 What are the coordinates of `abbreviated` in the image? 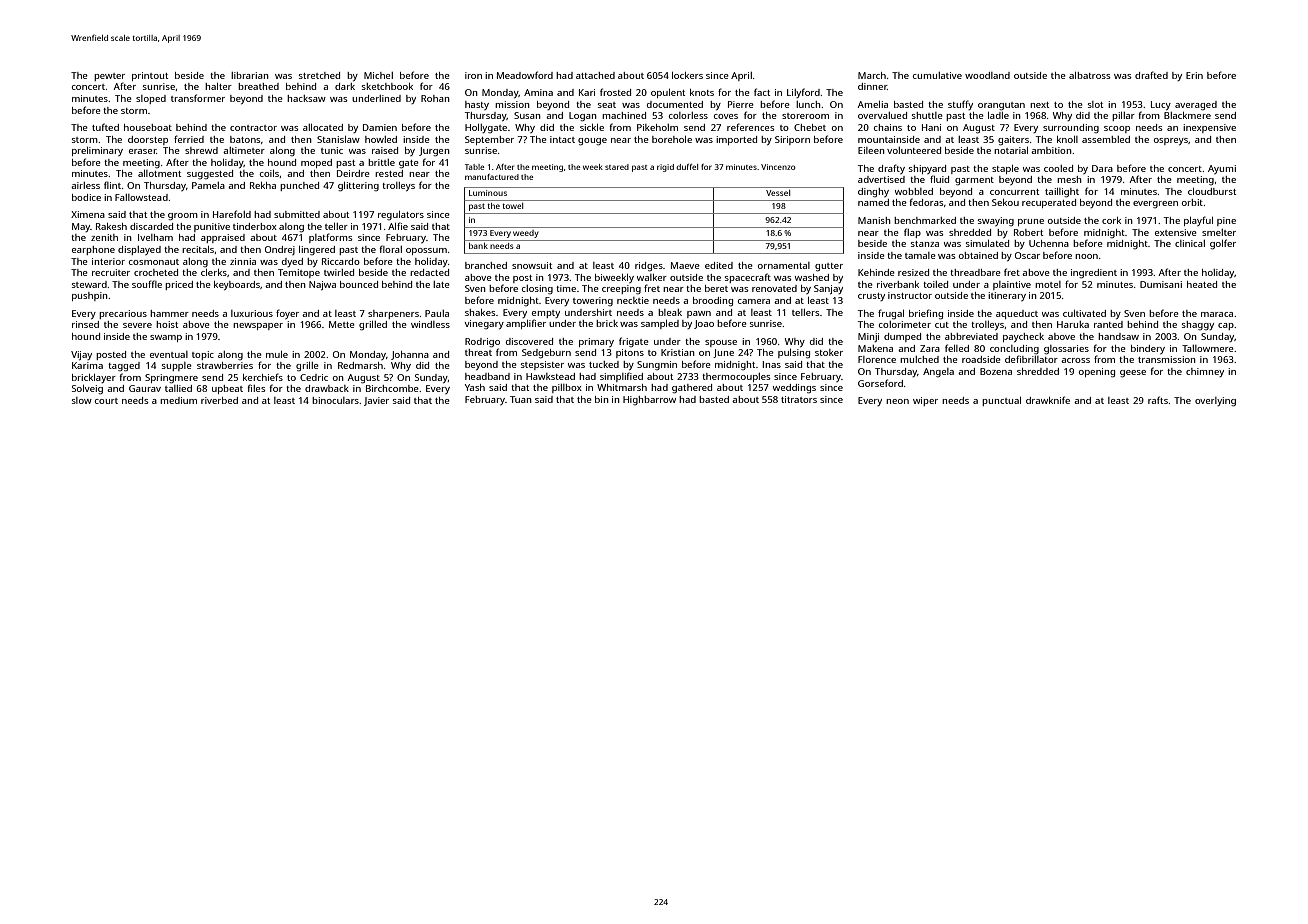 It's located at (971, 336).
